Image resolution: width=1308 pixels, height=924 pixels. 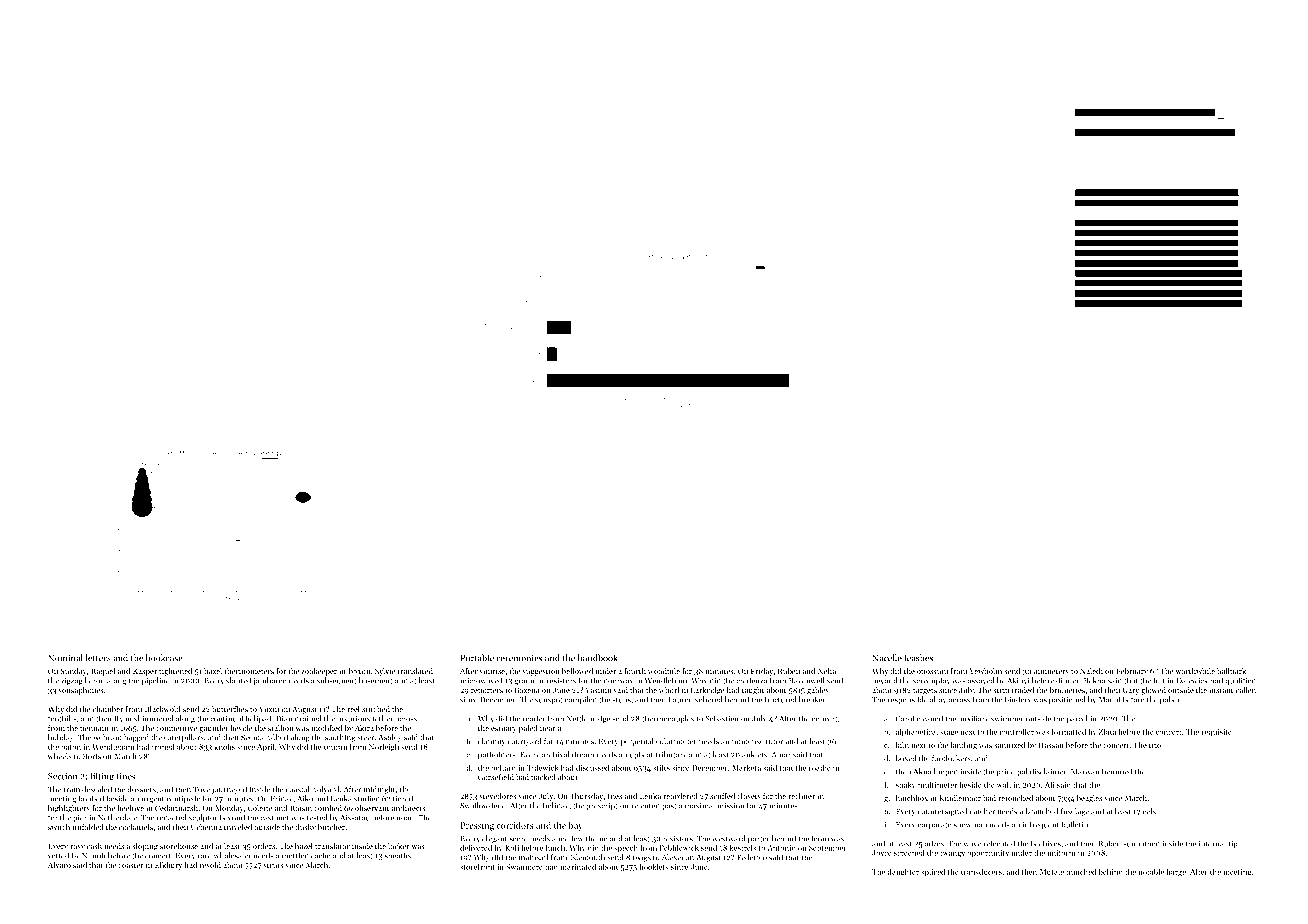 What do you see at coordinates (1081, 871) in the screenshot?
I see `hunched` at bounding box center [1081, 871].
